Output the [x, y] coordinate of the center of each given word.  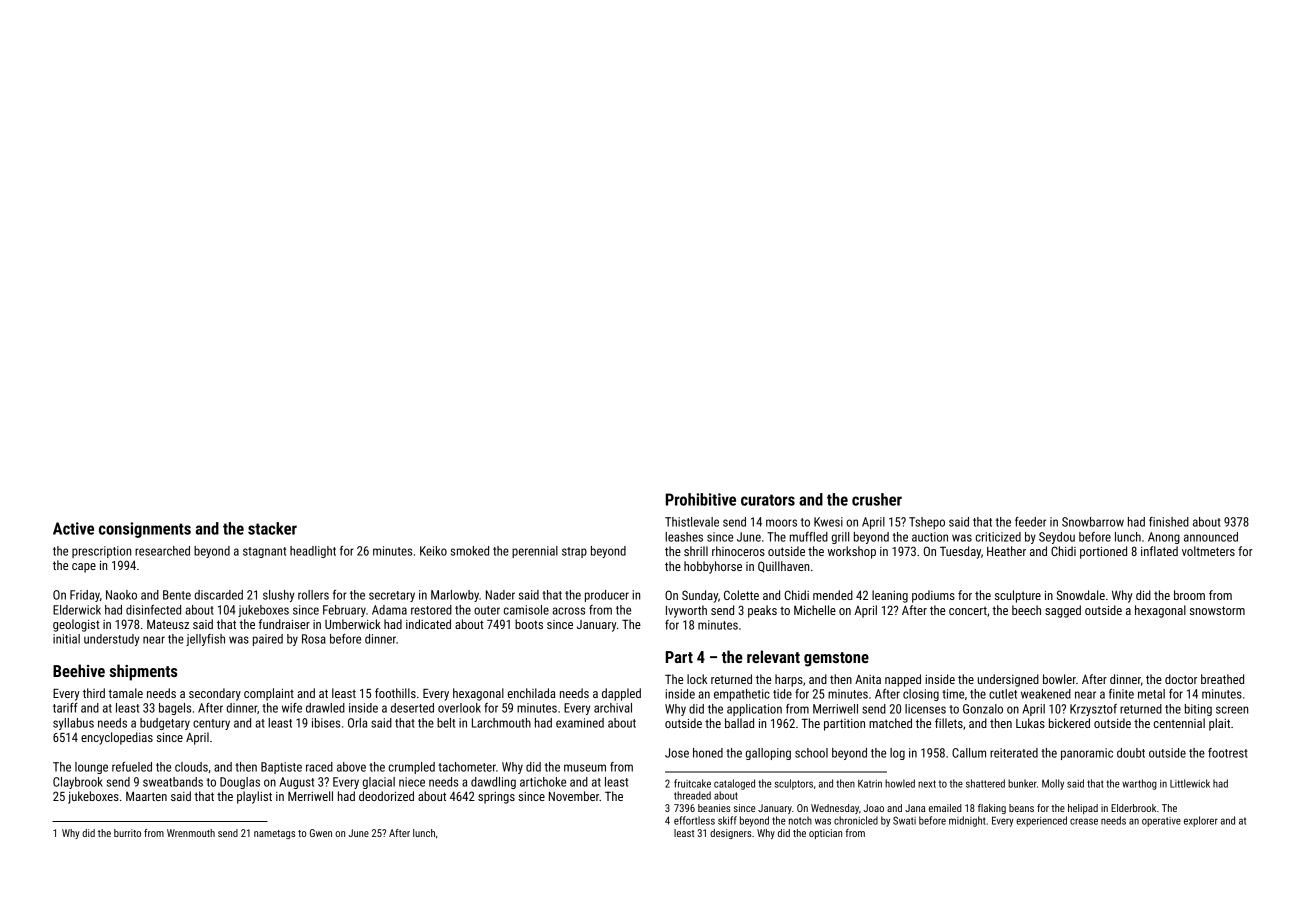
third [94, 693]
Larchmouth [501, 723]
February [344, 611]
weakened [1046, 694]
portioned [1103, 552]
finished [1169, 522]
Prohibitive [701, 499]
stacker [272, 528]
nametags [274, 834]
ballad [739, 723]
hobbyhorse [713, 567]
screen [1232, 710]
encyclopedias [117, 738]
